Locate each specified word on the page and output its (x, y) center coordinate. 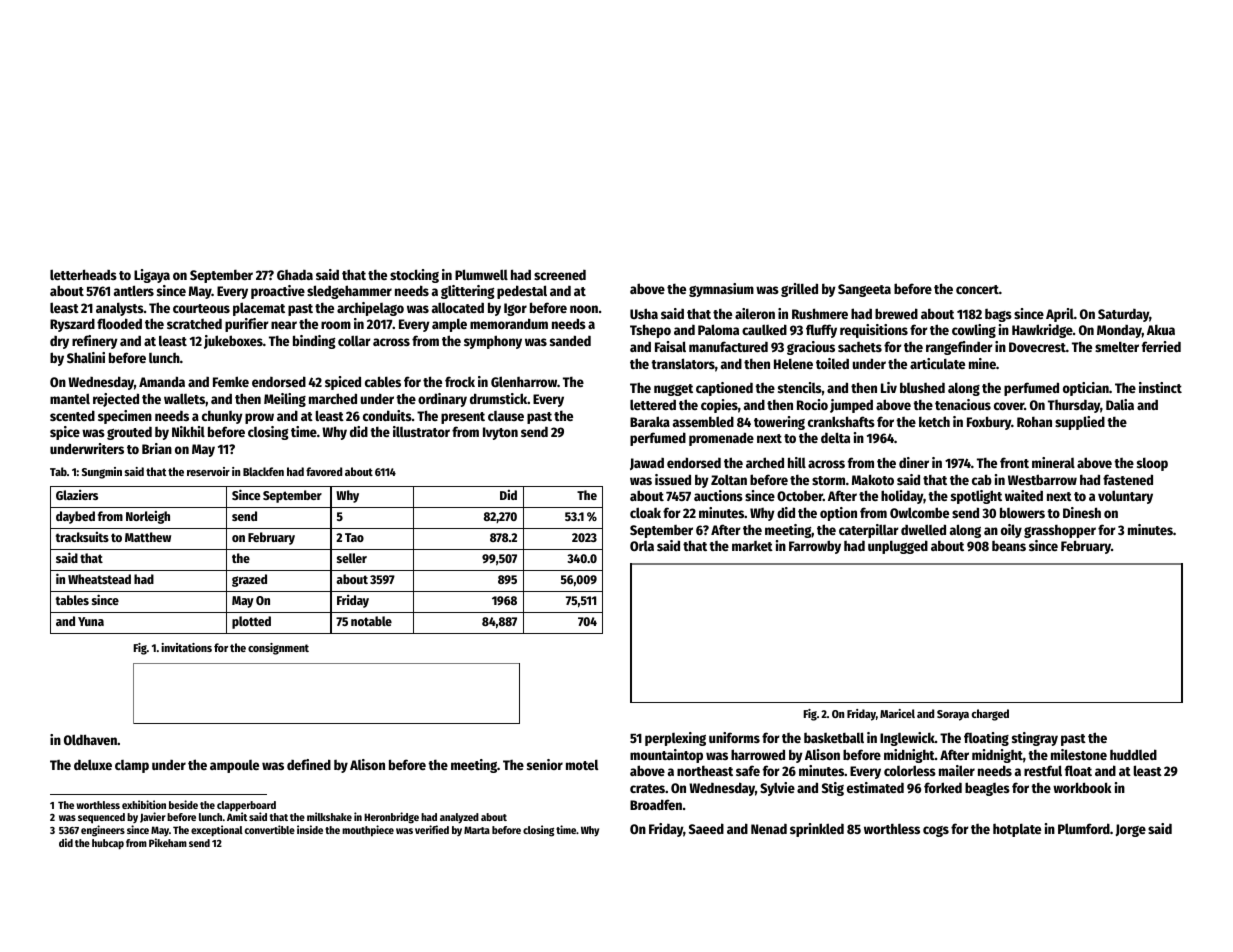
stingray (1035, 739)
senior (545, 764)
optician (1086, 389)
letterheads (83, 274)
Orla (642, 546)
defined (309, 764)
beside (183, 804)
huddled (1133, 754)
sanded (570, 340)
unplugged (898, 547)
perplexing (675, 739)
